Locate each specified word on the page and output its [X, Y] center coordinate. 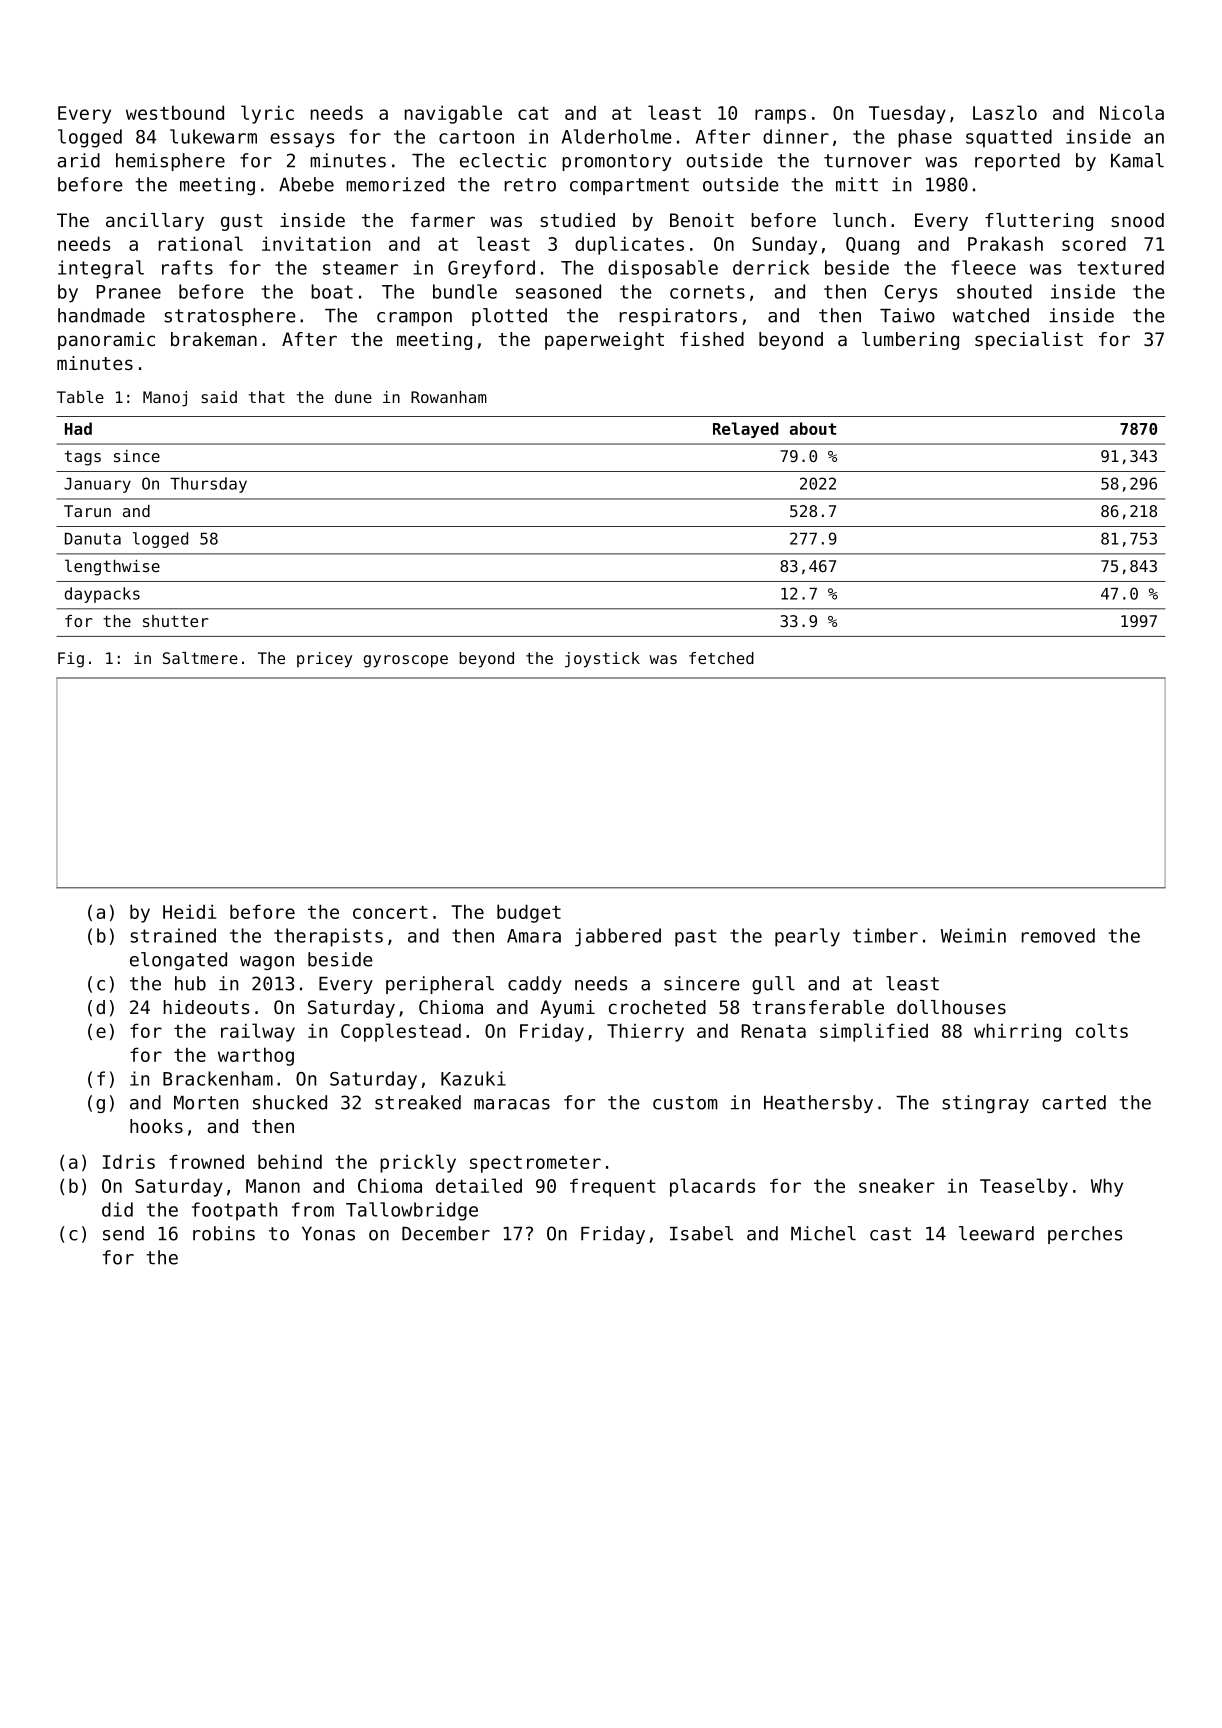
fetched [721, 658]
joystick [602, 660]
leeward [996, 1233]
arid [78, 160]
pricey [324, 660]
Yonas [328, 1234]
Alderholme [616, 136]
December [446, 1233]
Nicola [1132, 112]
